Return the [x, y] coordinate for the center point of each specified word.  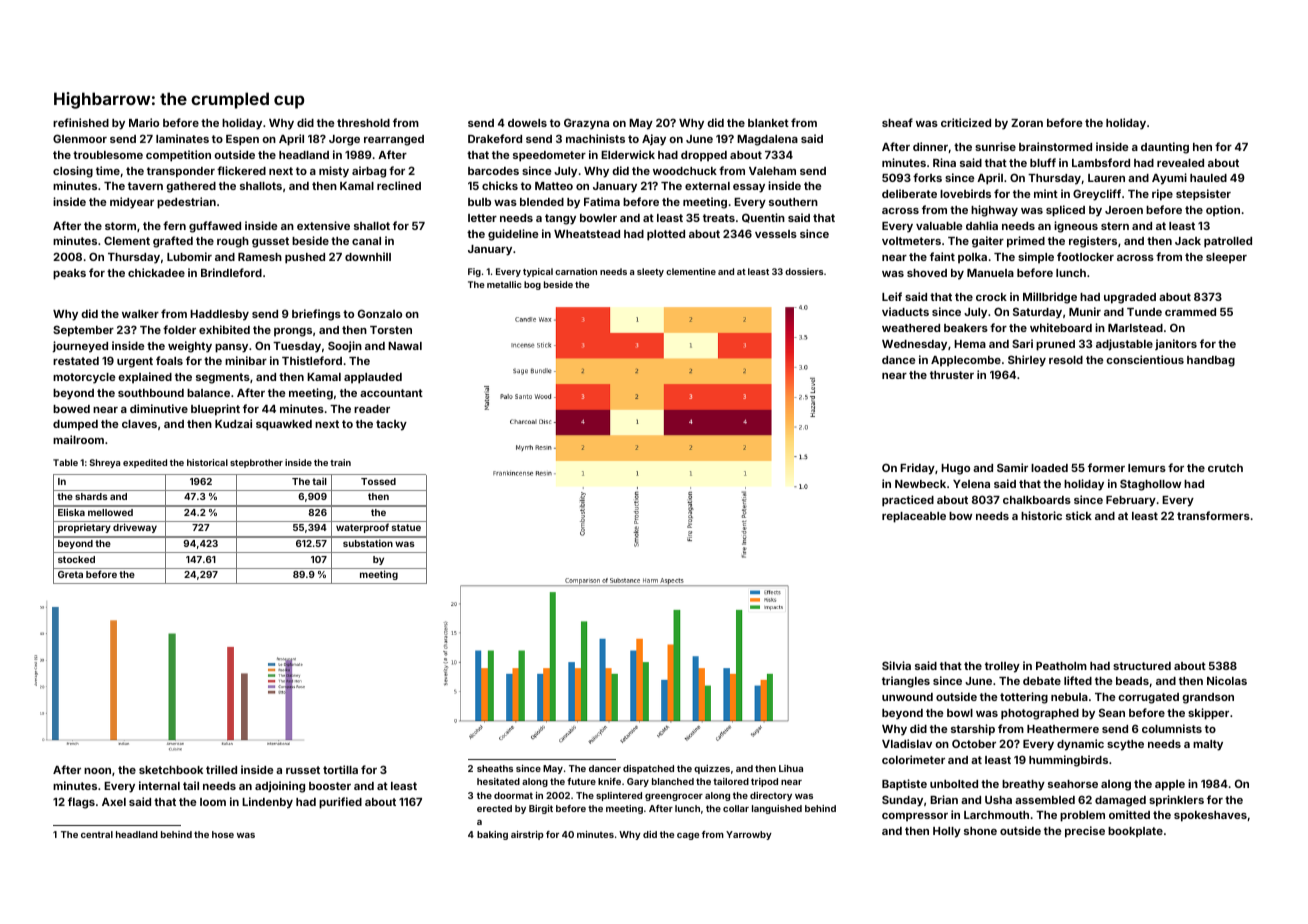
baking [492, 835]
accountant [391, 393]
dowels [527, 123]
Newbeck [920, 484]
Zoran [1027, 123]
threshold [363, 123]
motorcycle [84, 378]
